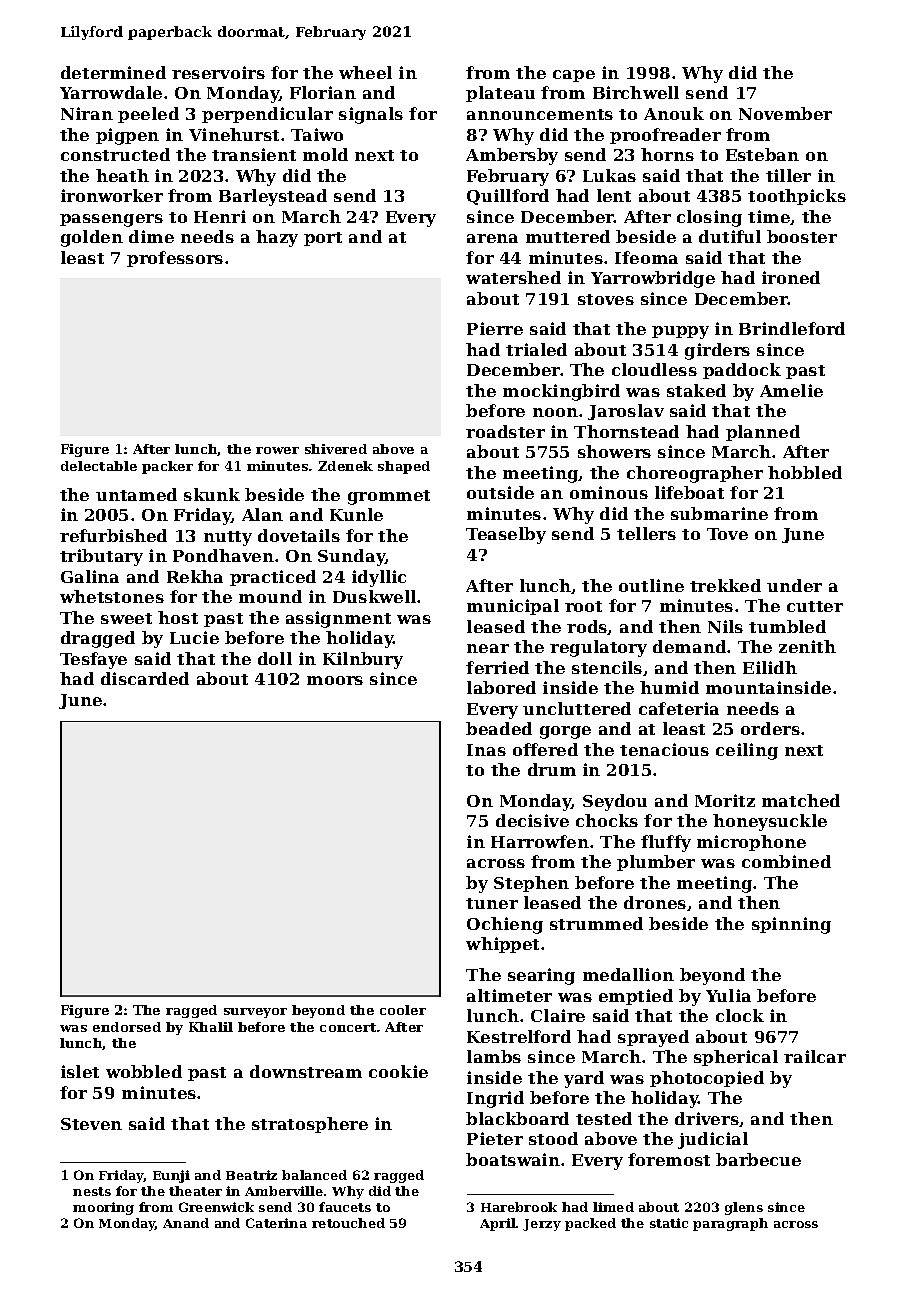  Describe the element at coordinates (500, 94) in the page. I see `plateau` at that location.
